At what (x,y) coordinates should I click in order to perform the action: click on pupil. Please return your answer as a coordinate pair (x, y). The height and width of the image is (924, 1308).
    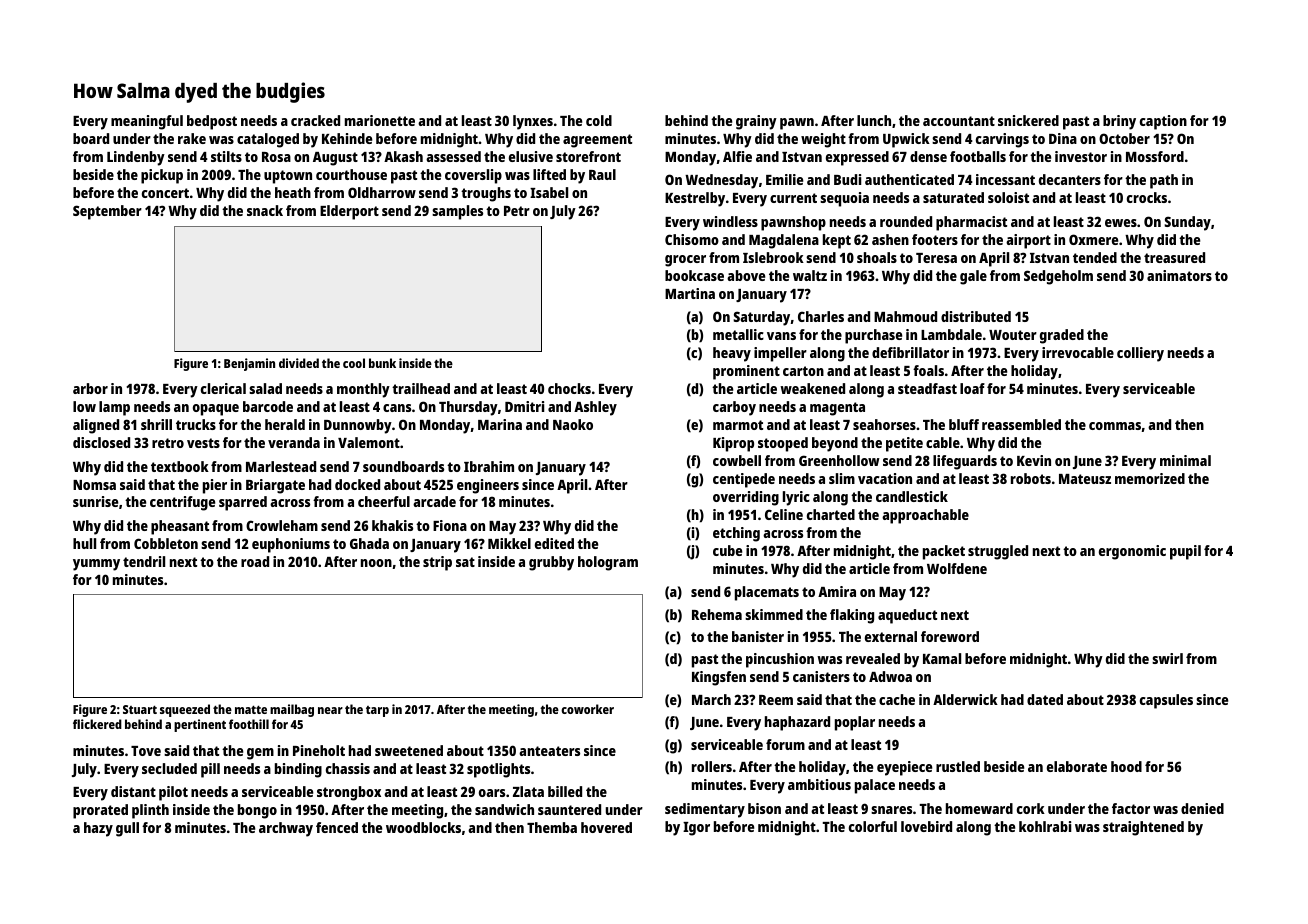
    Looking at the image, I should click on (1185, 552).
